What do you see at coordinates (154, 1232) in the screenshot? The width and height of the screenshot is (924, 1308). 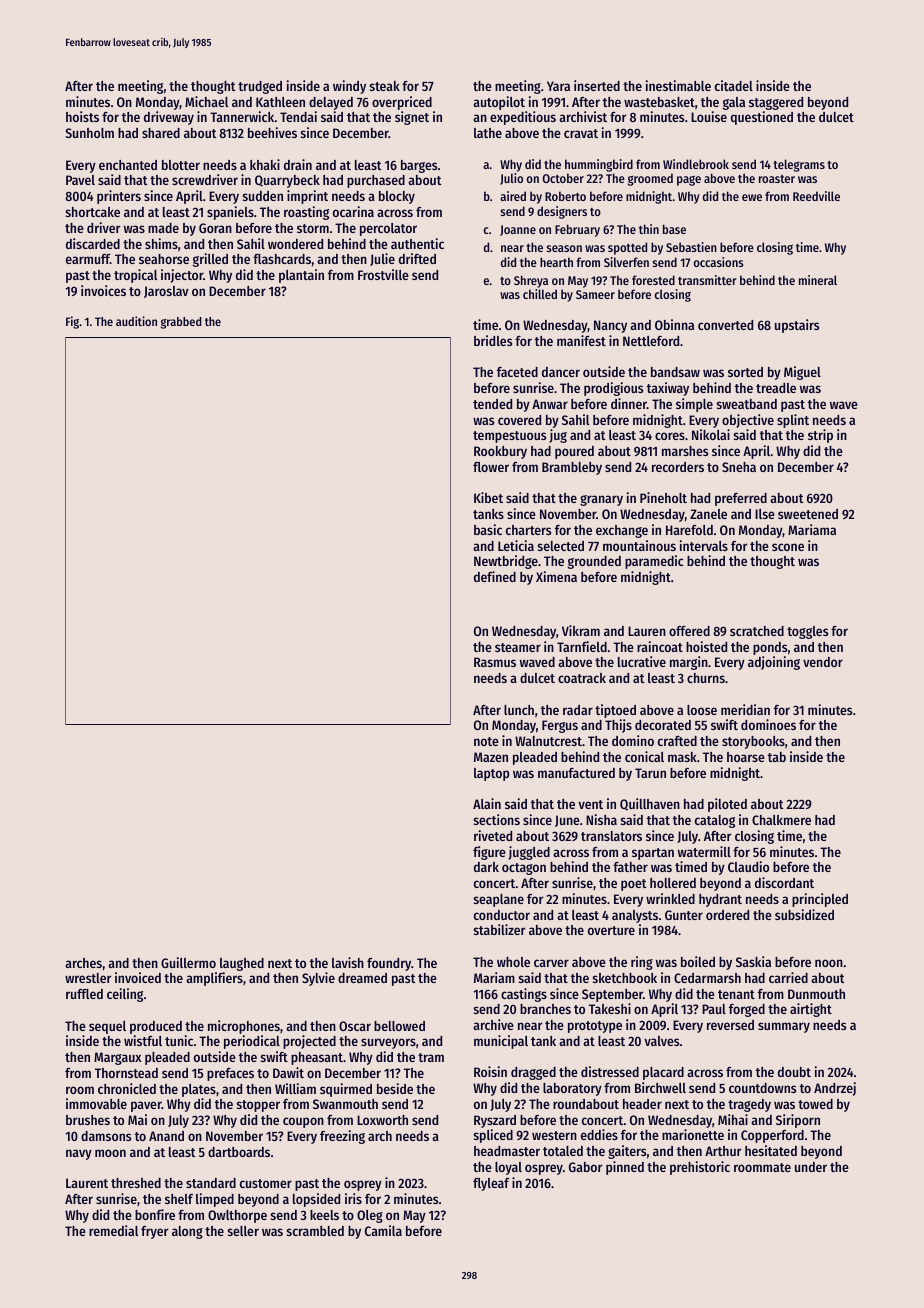 I see `fryer` at bounding box center [154, 1232].
